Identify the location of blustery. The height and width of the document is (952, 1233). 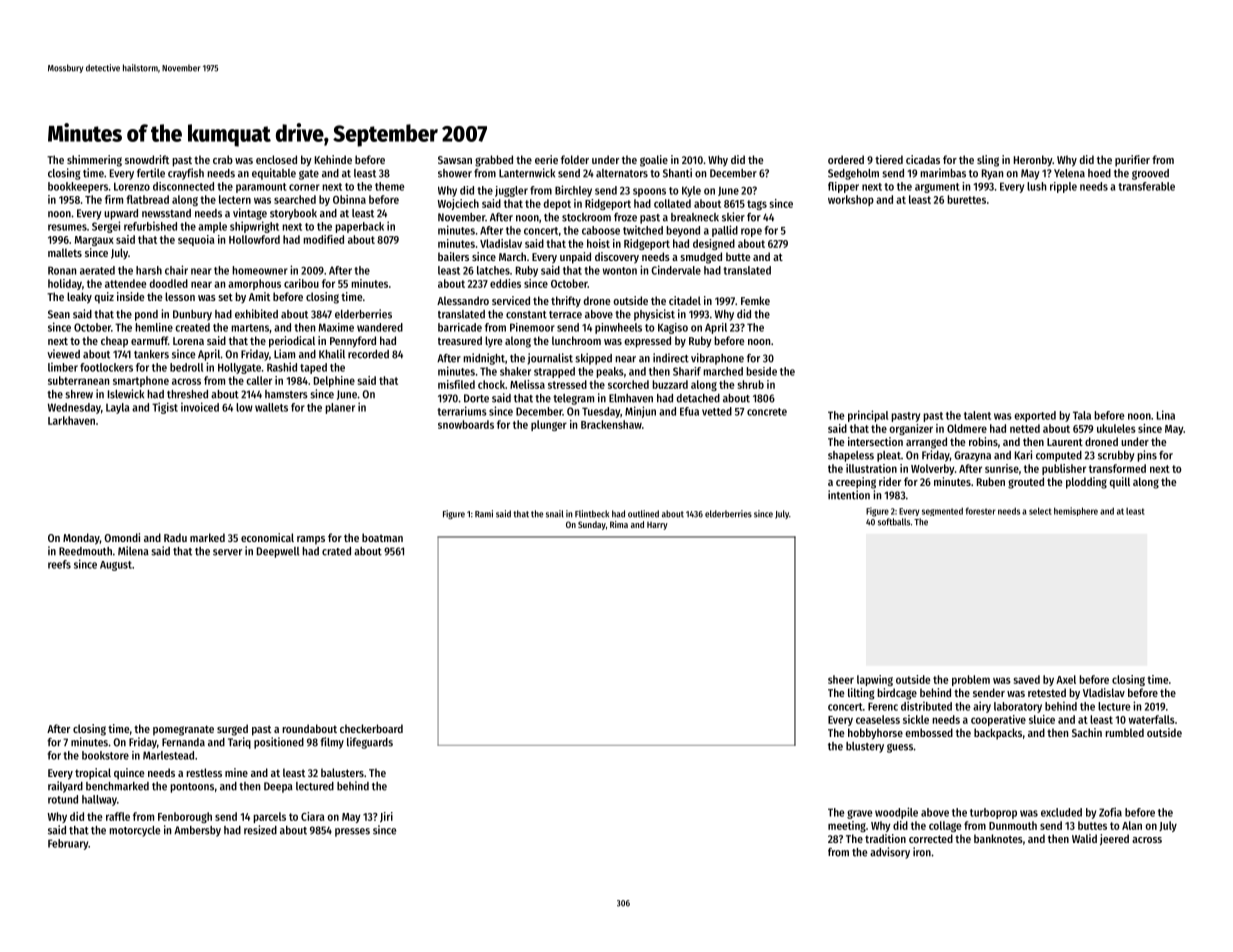
(865, 747).
